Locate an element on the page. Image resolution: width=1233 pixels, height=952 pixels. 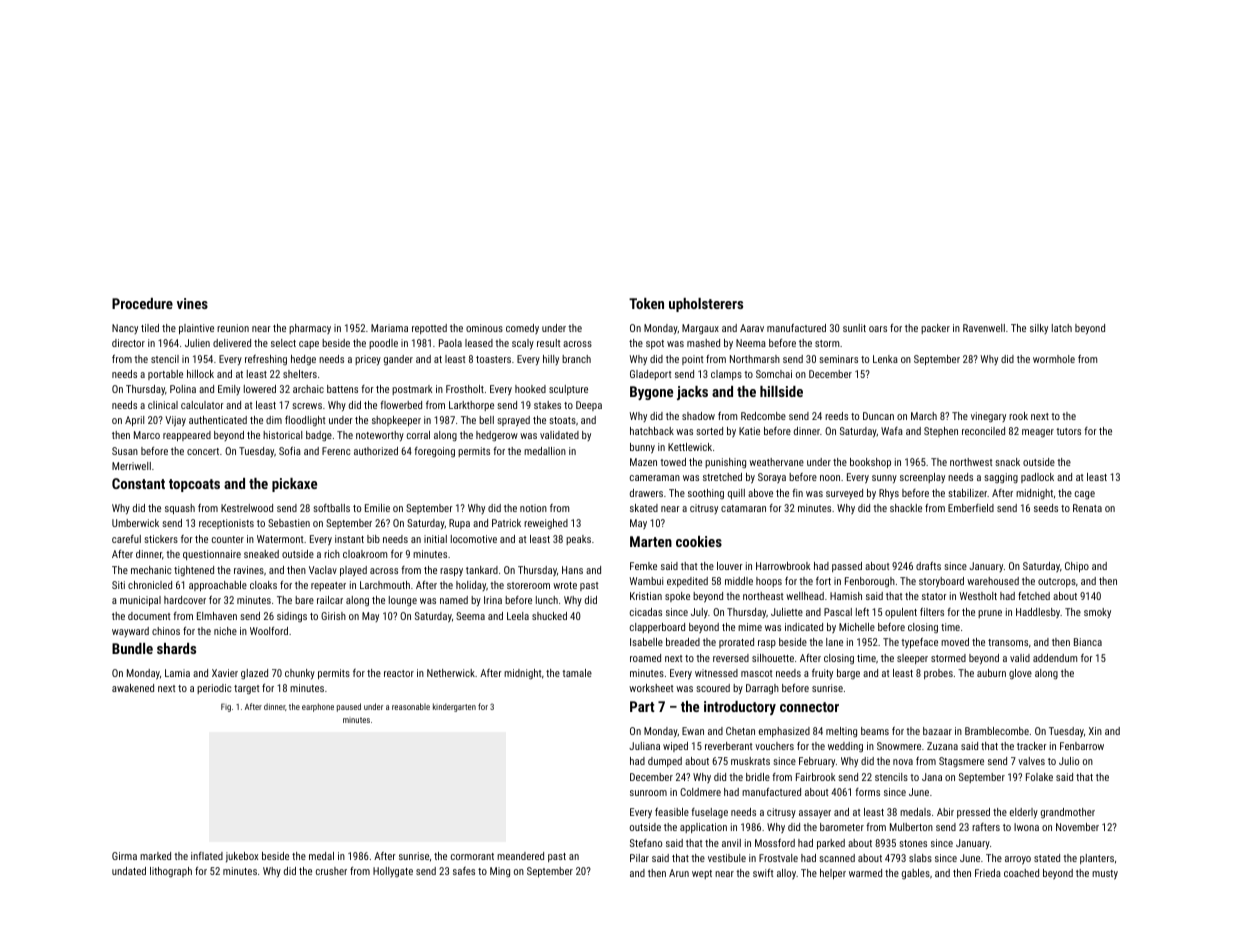
Emberfield is located at coordinates (971, 508).
